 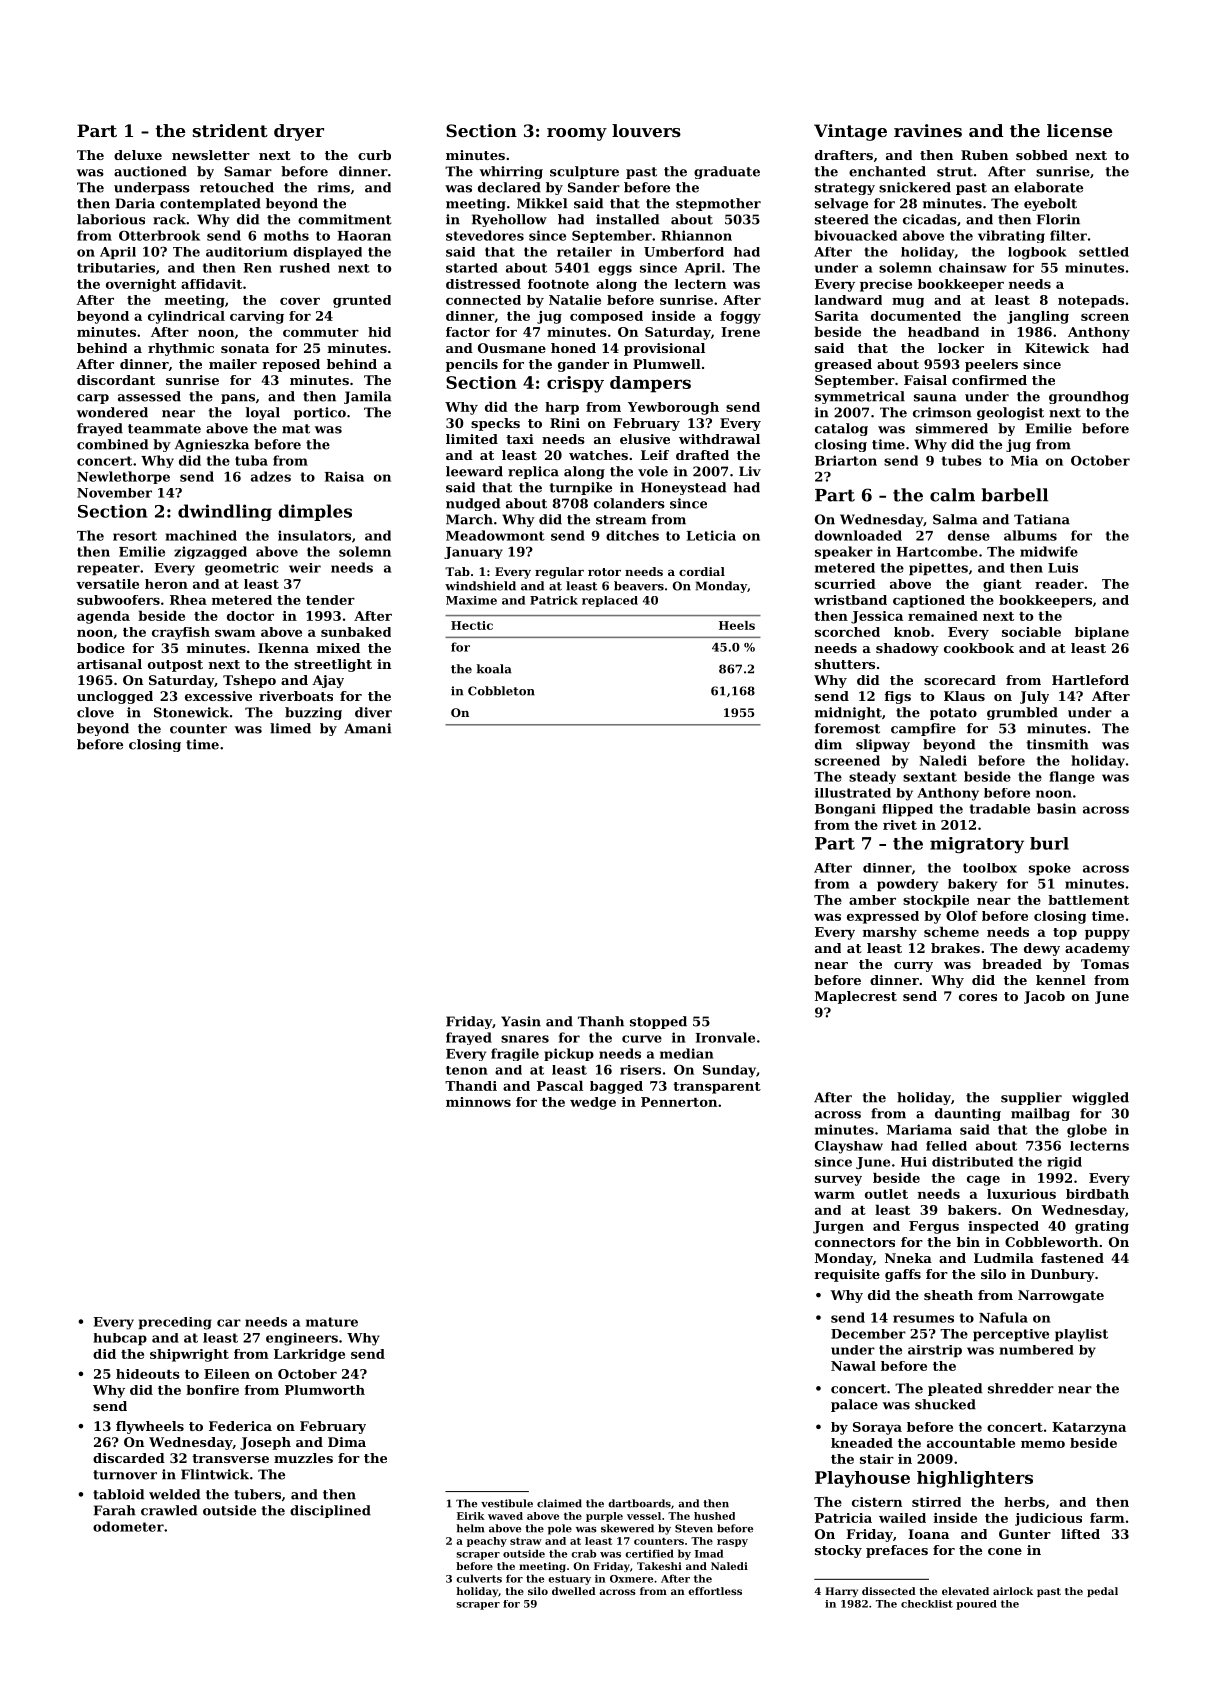 What do you see at coordinates (467, 1070) in the screenshot?
I see `tenon` at bounding box center [467, 1070].
